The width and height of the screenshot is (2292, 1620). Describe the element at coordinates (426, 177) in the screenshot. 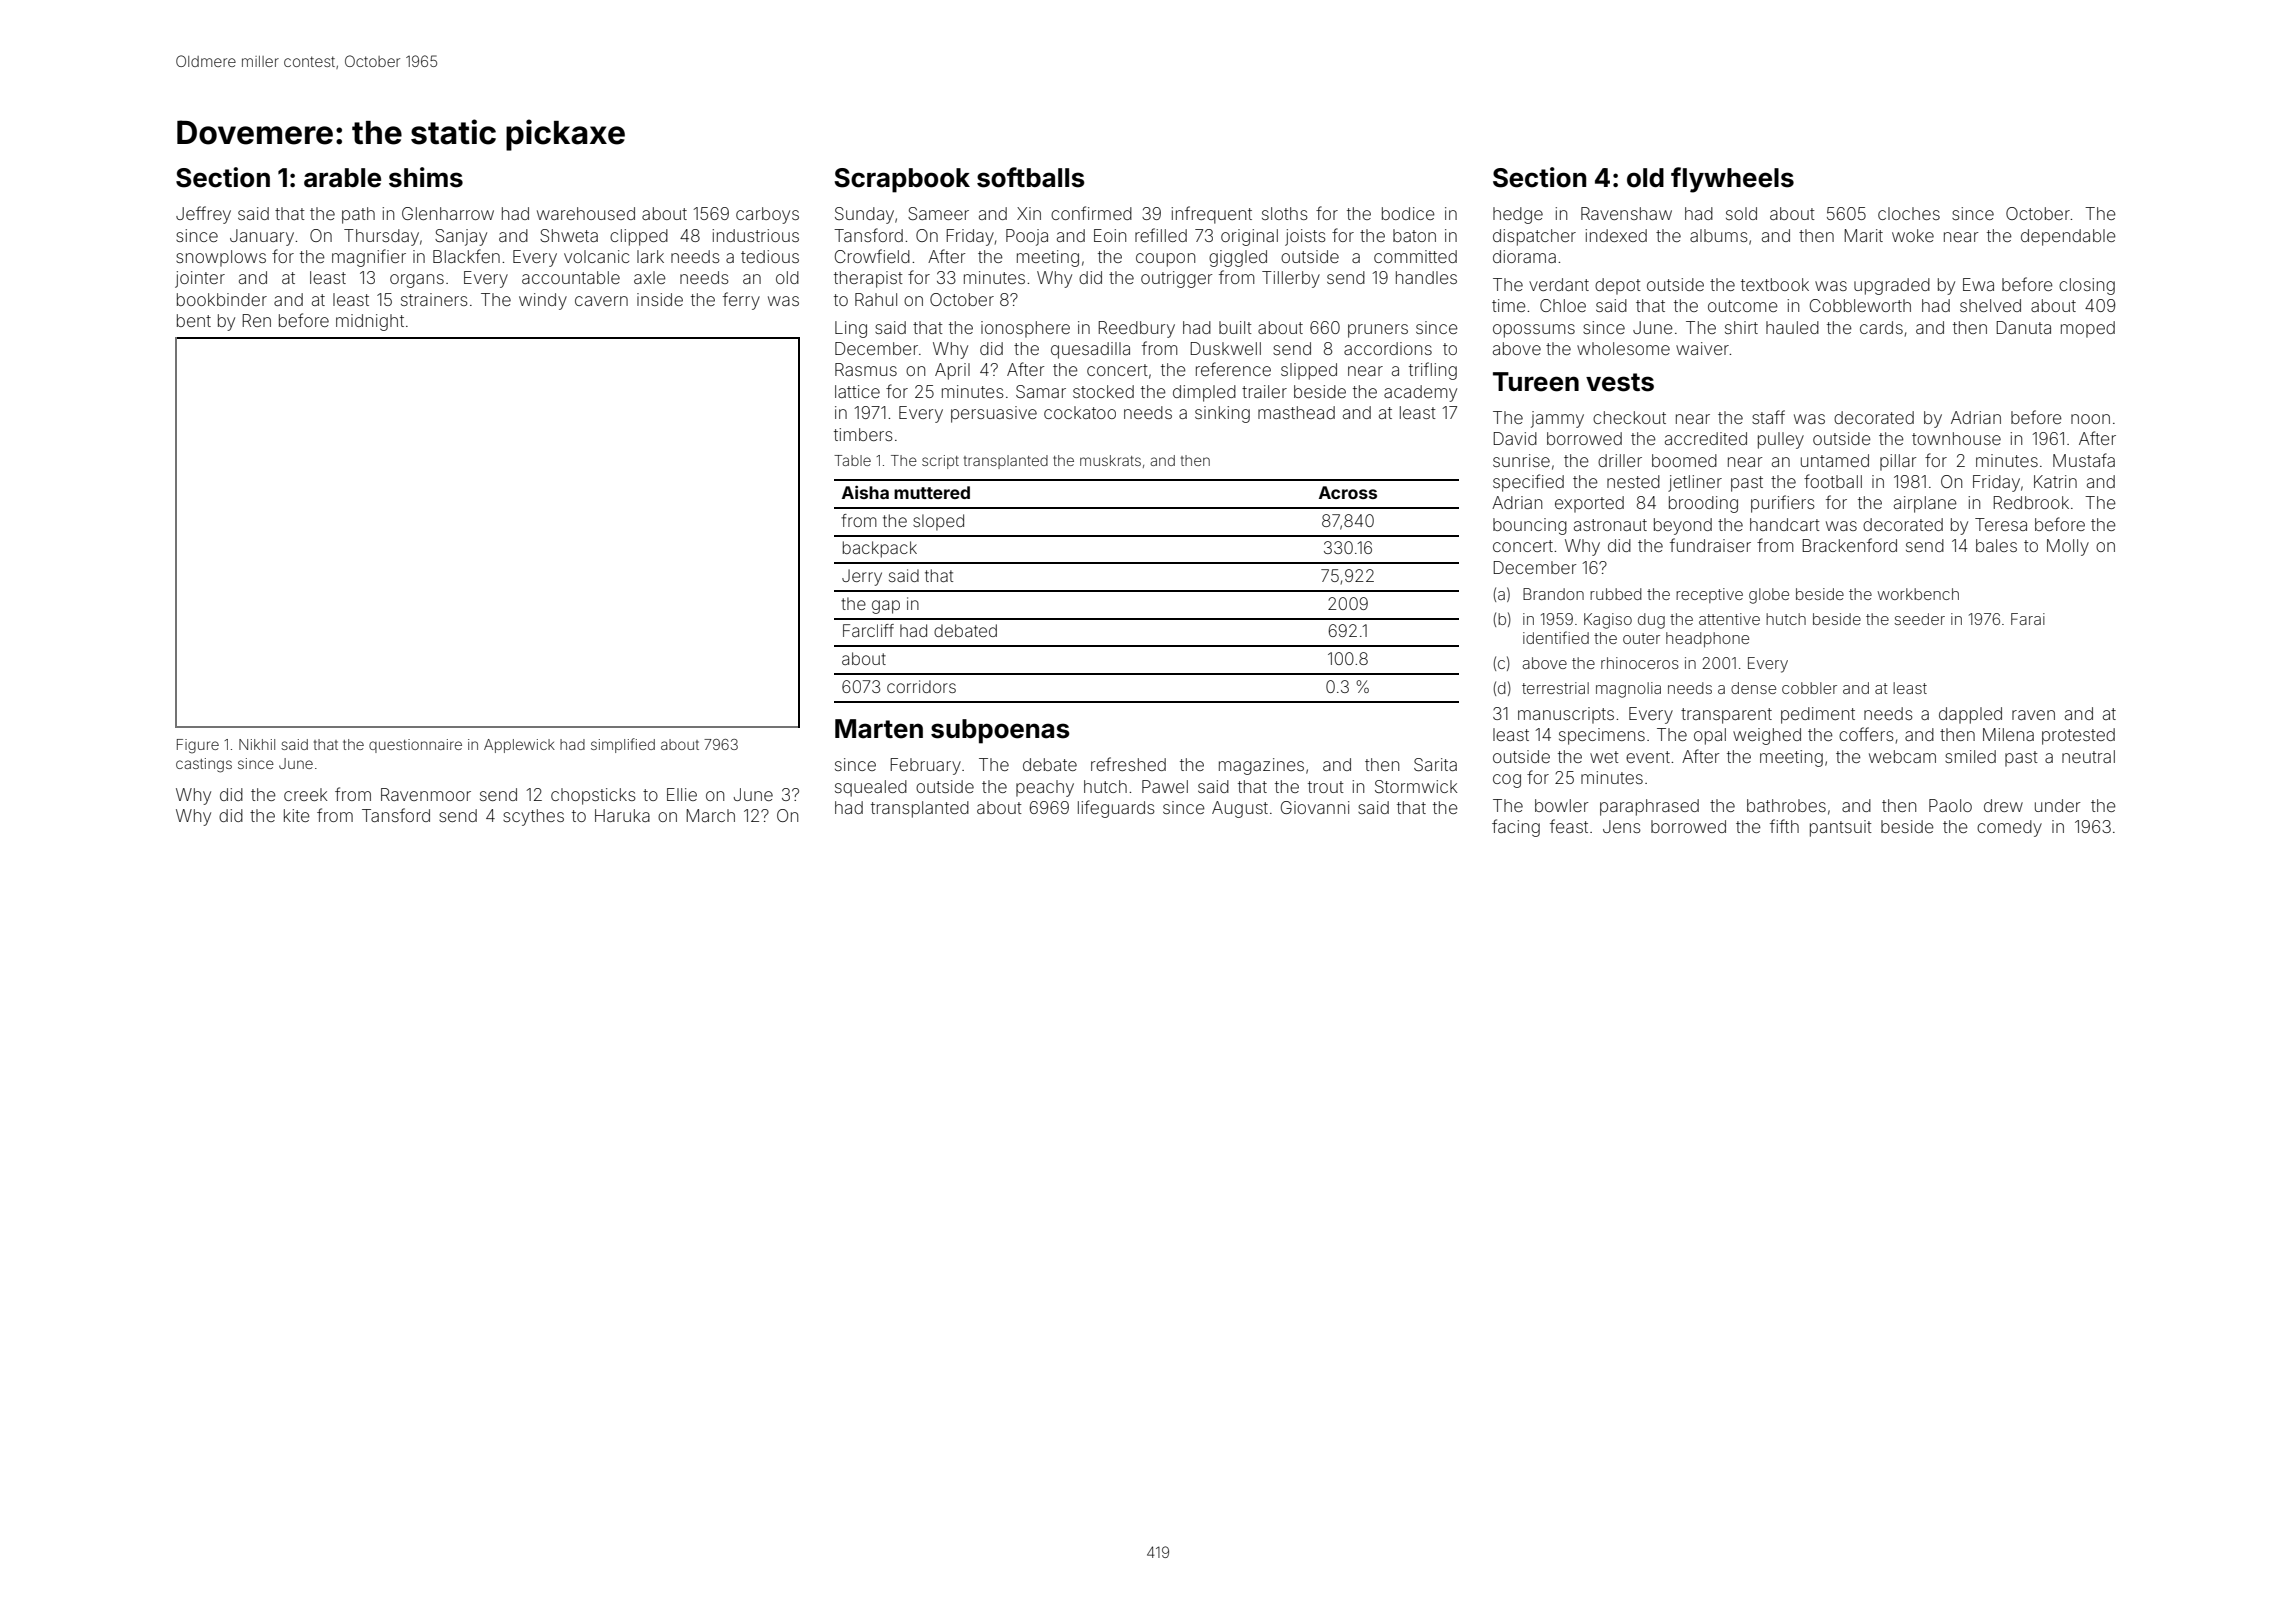

I see `shims` at that location.
